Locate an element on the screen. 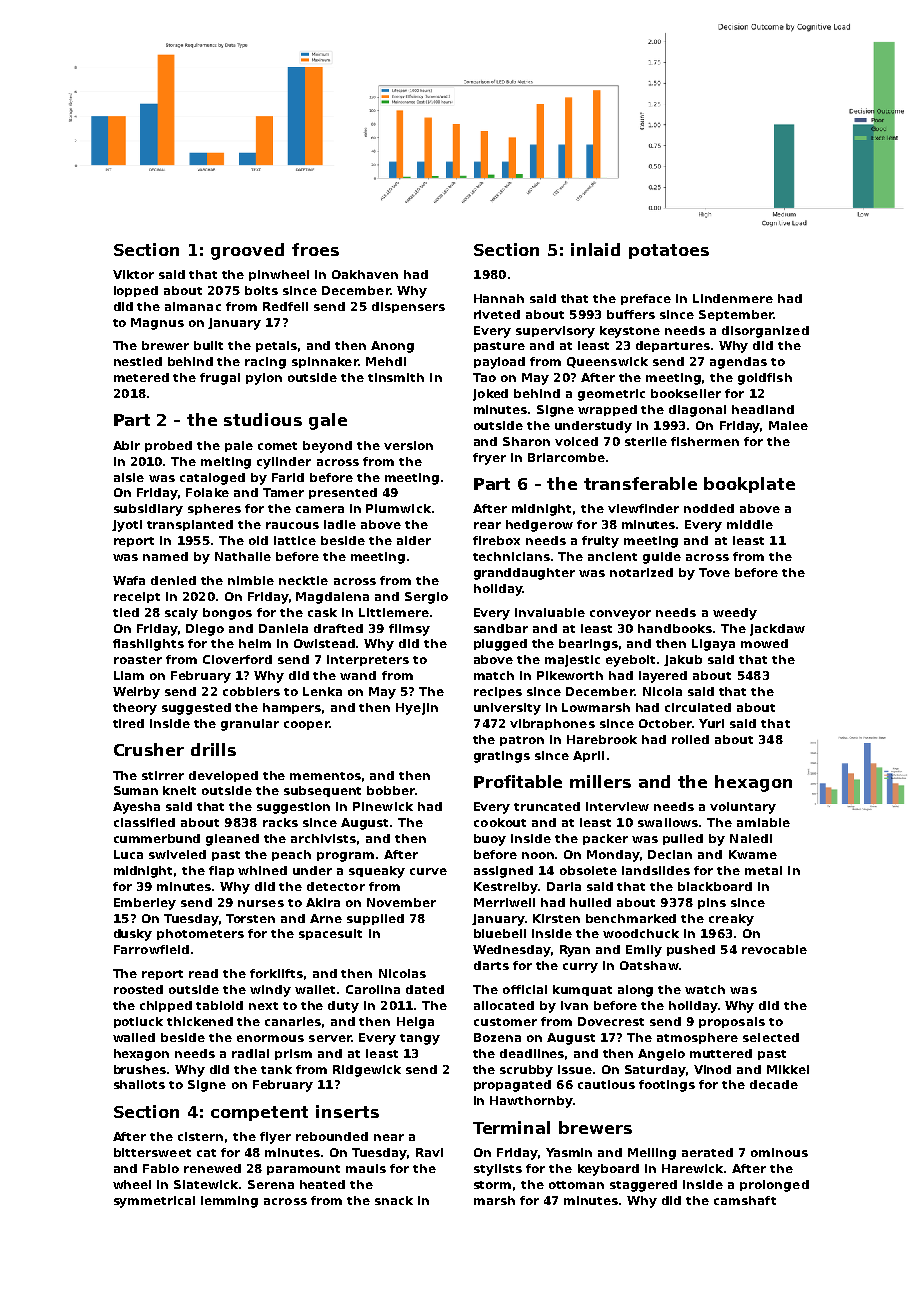 The height and width of the screenshot is (1308, 924). voluntary is located at coordinates (743, 808).
